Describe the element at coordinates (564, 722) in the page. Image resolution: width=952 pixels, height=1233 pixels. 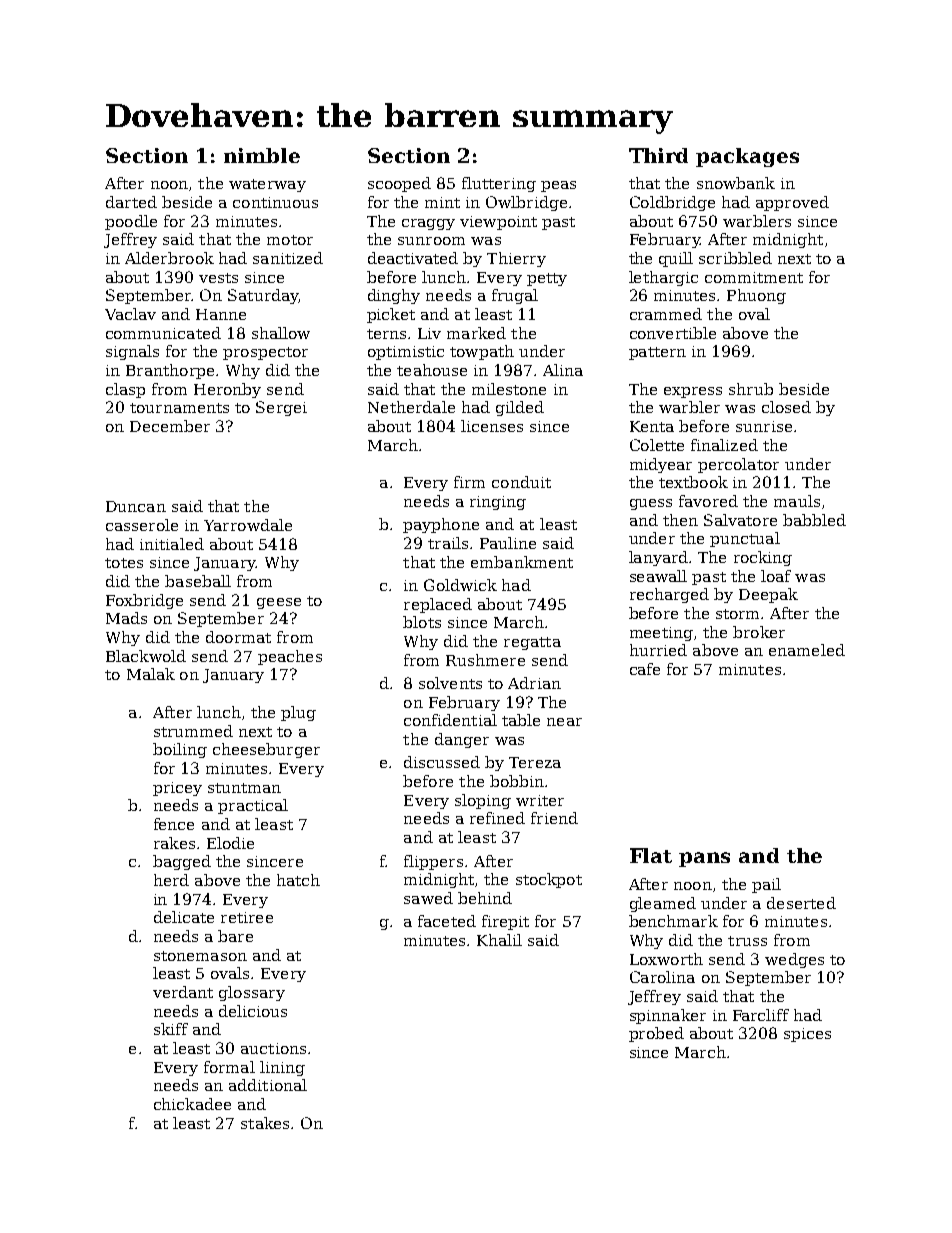
I see `near` at that location.
